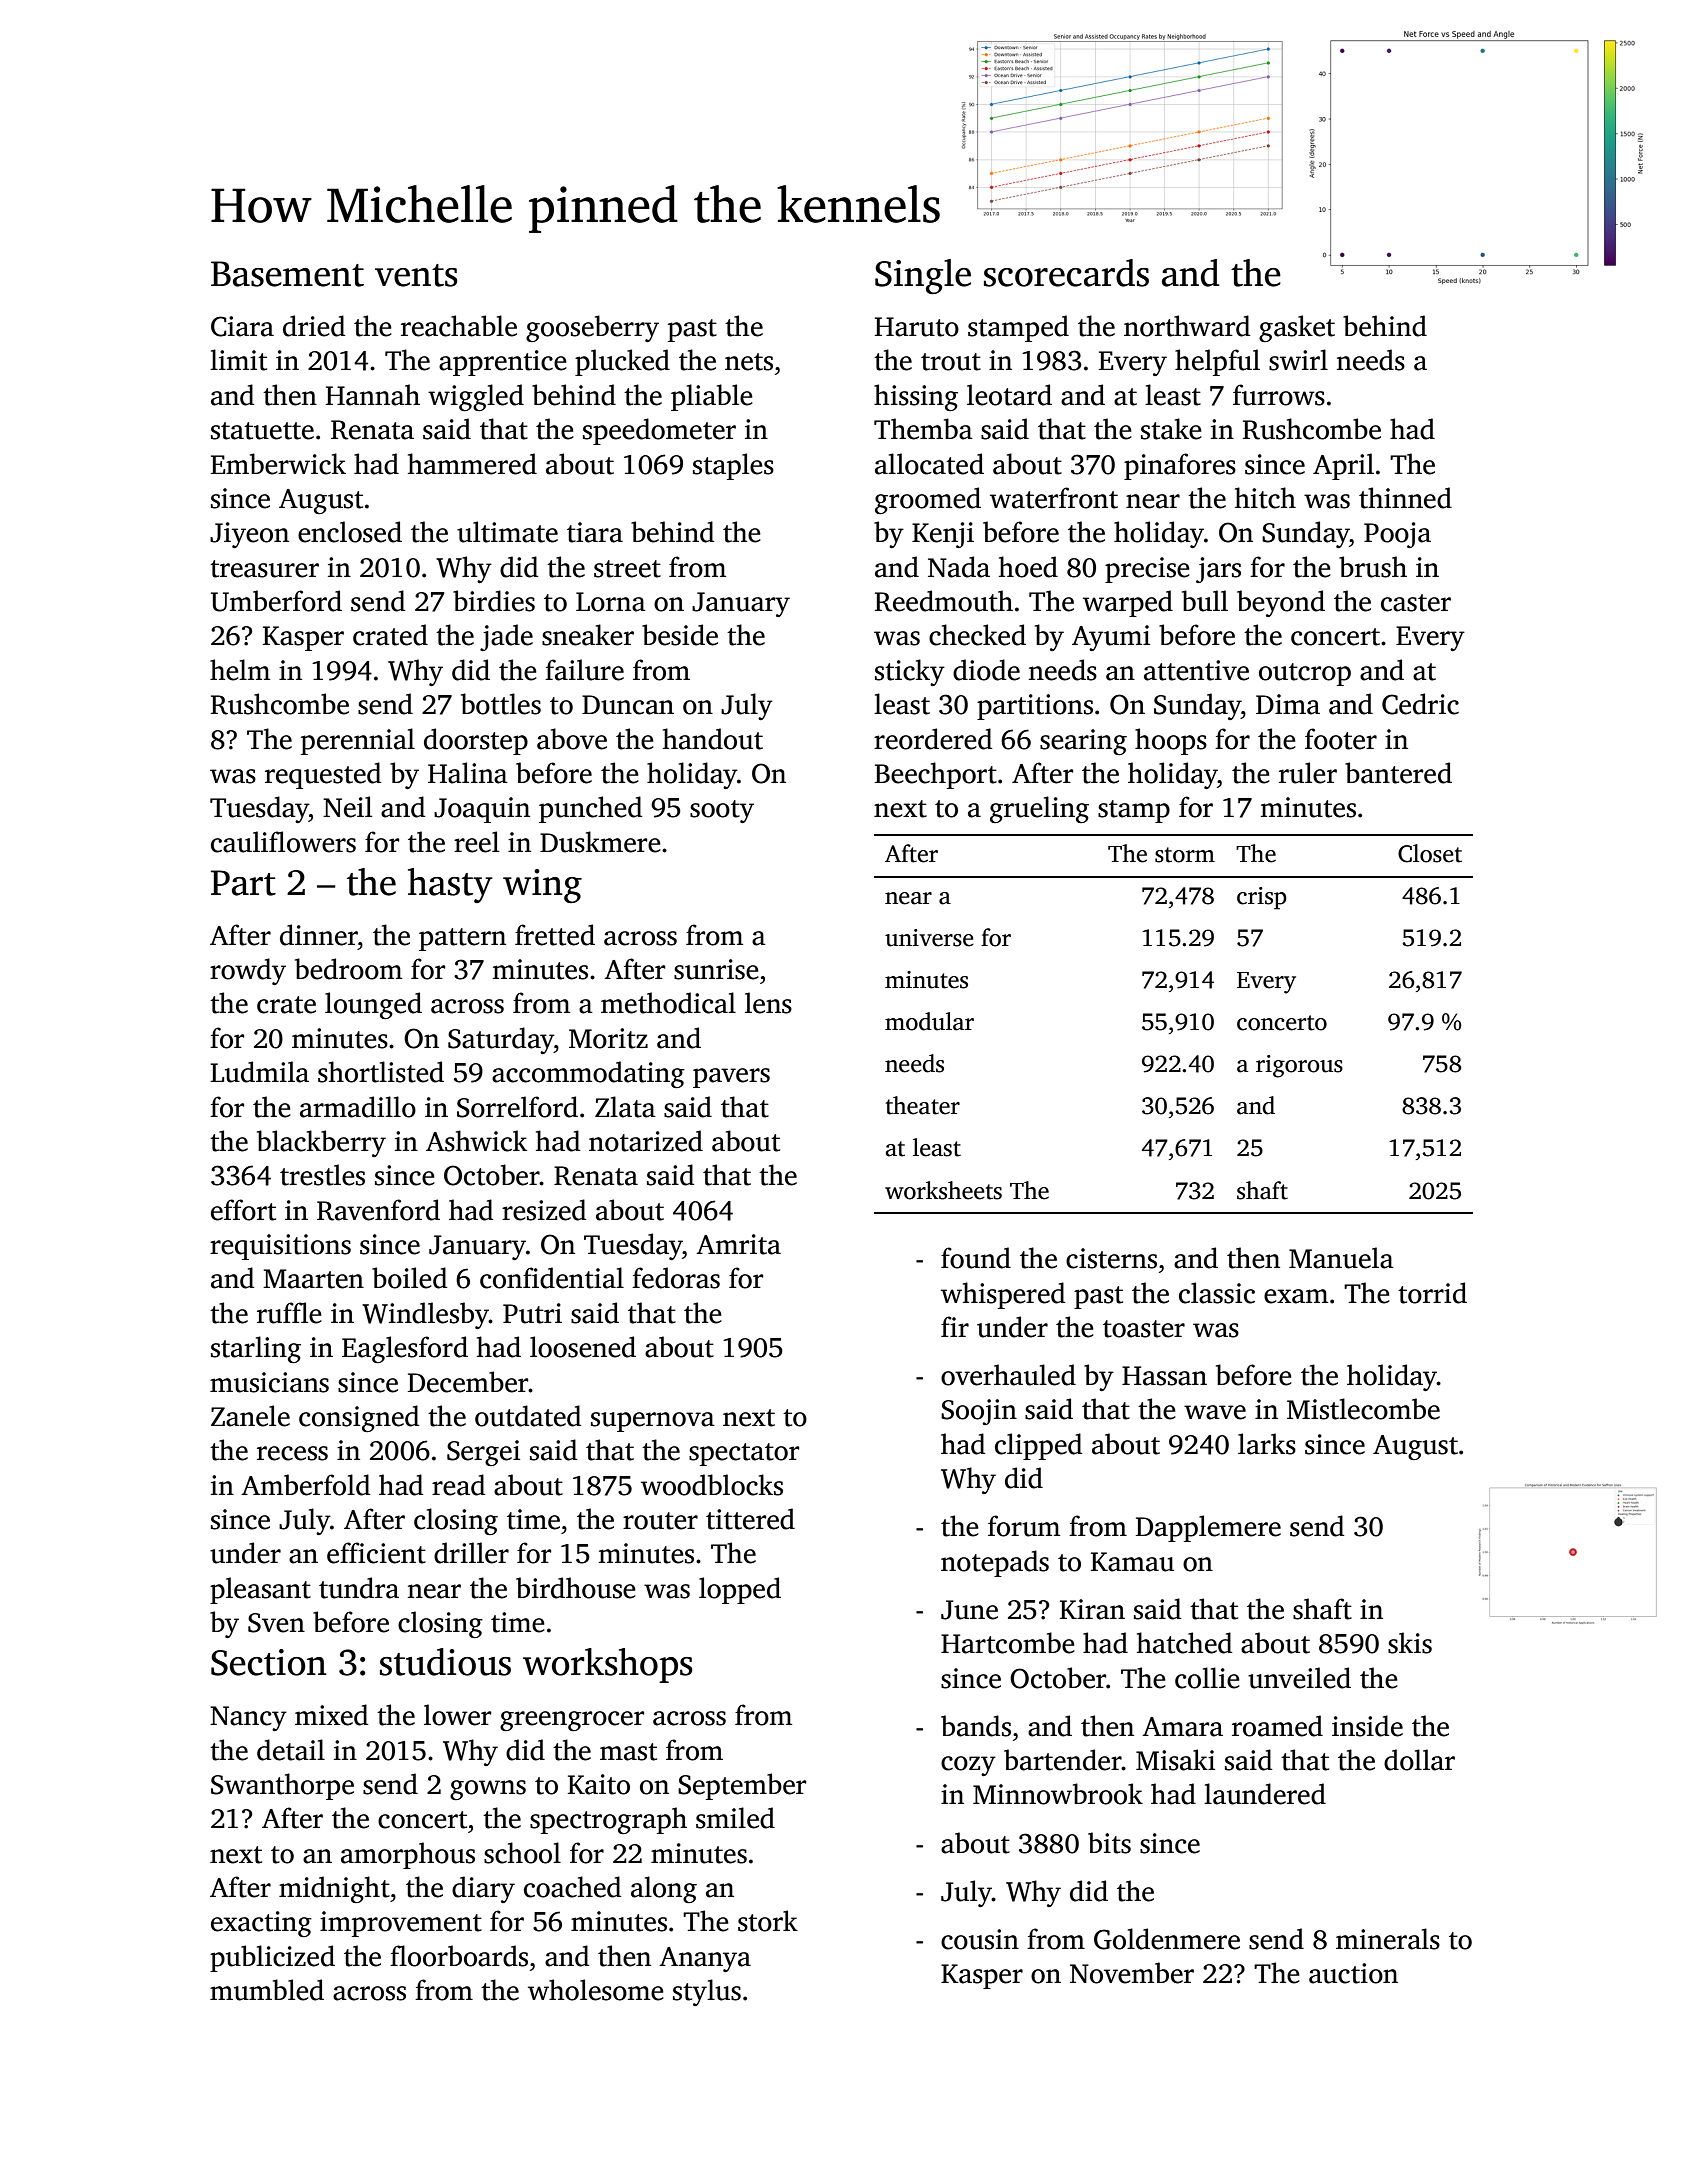 Image resolution: width=1683 pixels, height=2178 pixels. What do you see at coordinates (1308, 773) in the screenshot?
I see `ruler` at bounding box center [1308, 773].
